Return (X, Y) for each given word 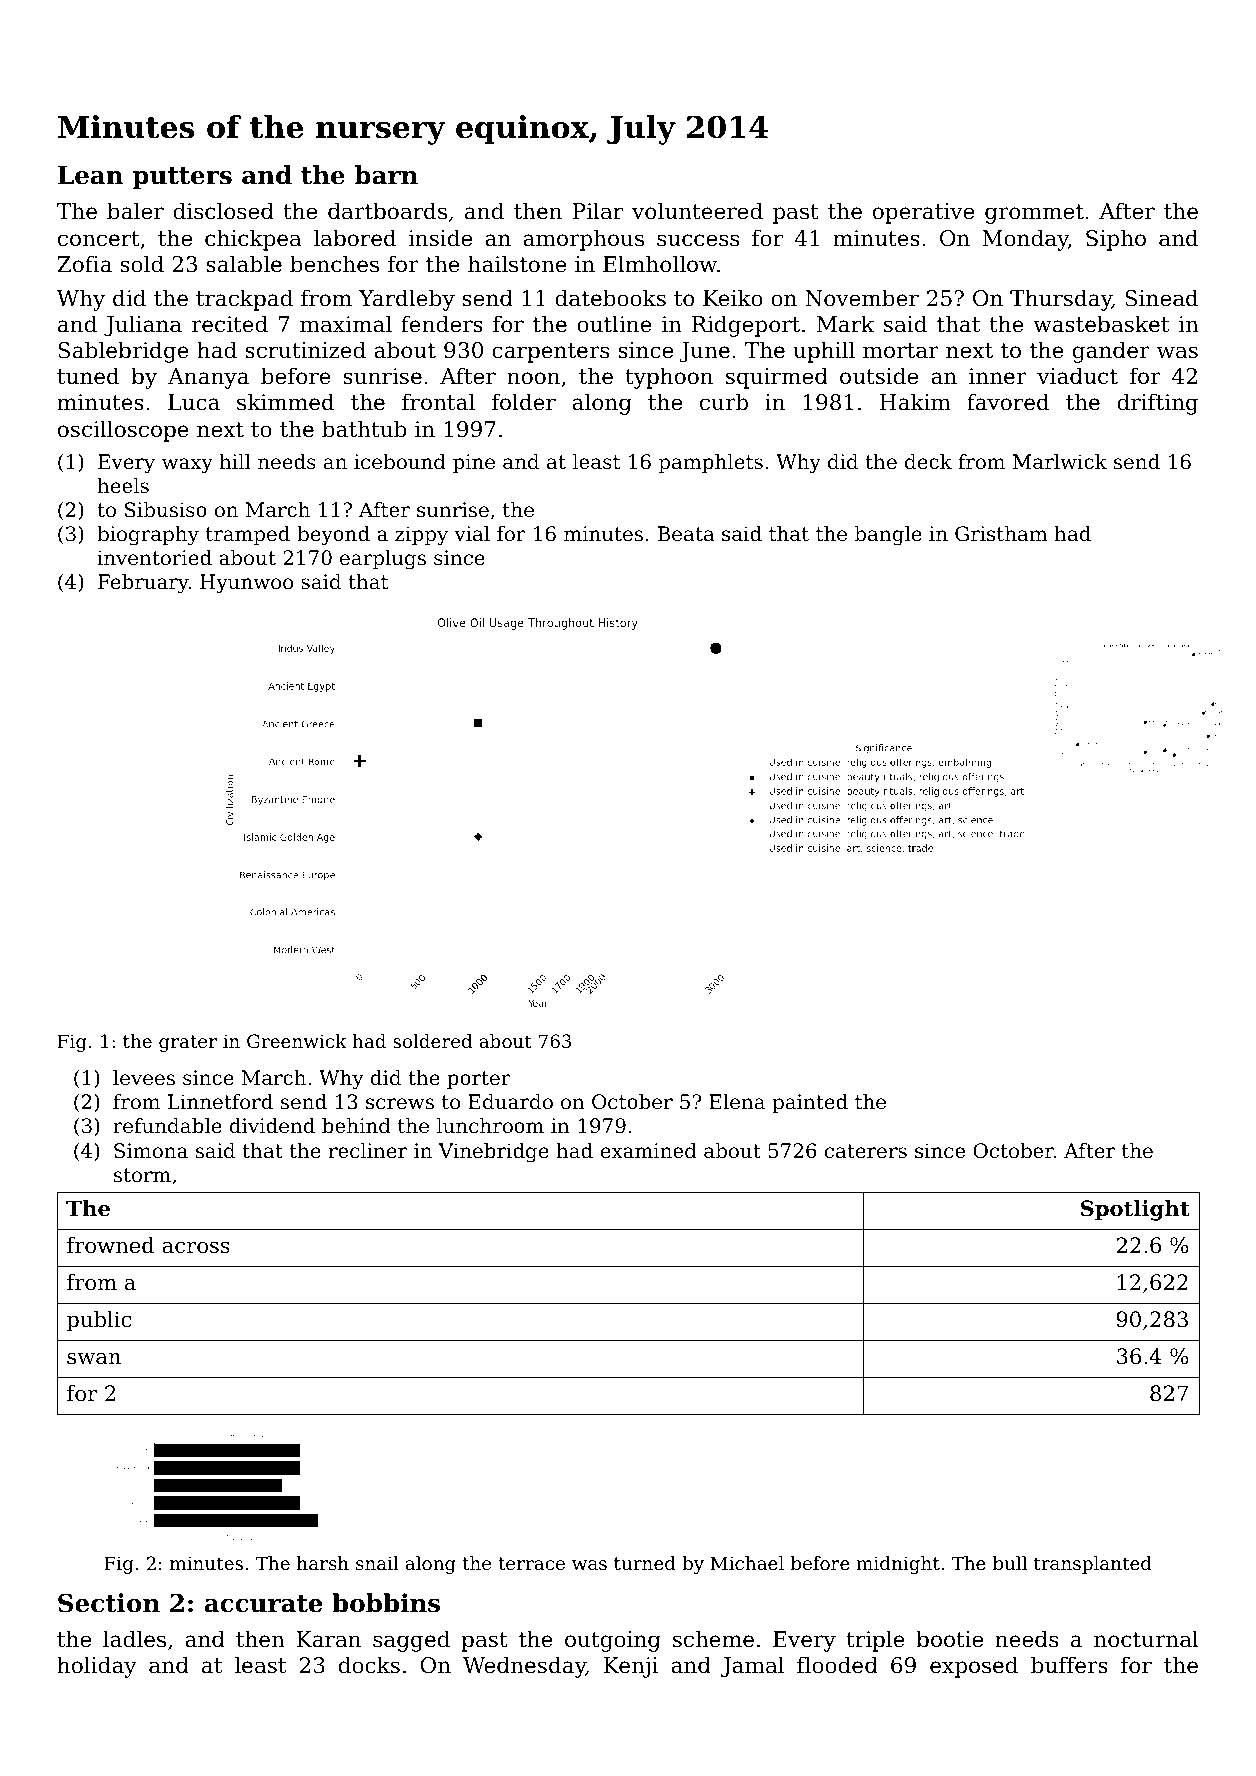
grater (188, 1043)
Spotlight (1135, 1210)
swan (94, 1358)
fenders (442, 324)
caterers (866, 1151)
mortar (901, 351)
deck (928, 462)
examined (649, 1151)
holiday (97, 1667)
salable (244, 264)
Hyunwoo (246, 584)
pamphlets (711, 463)
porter (479, 1080)
